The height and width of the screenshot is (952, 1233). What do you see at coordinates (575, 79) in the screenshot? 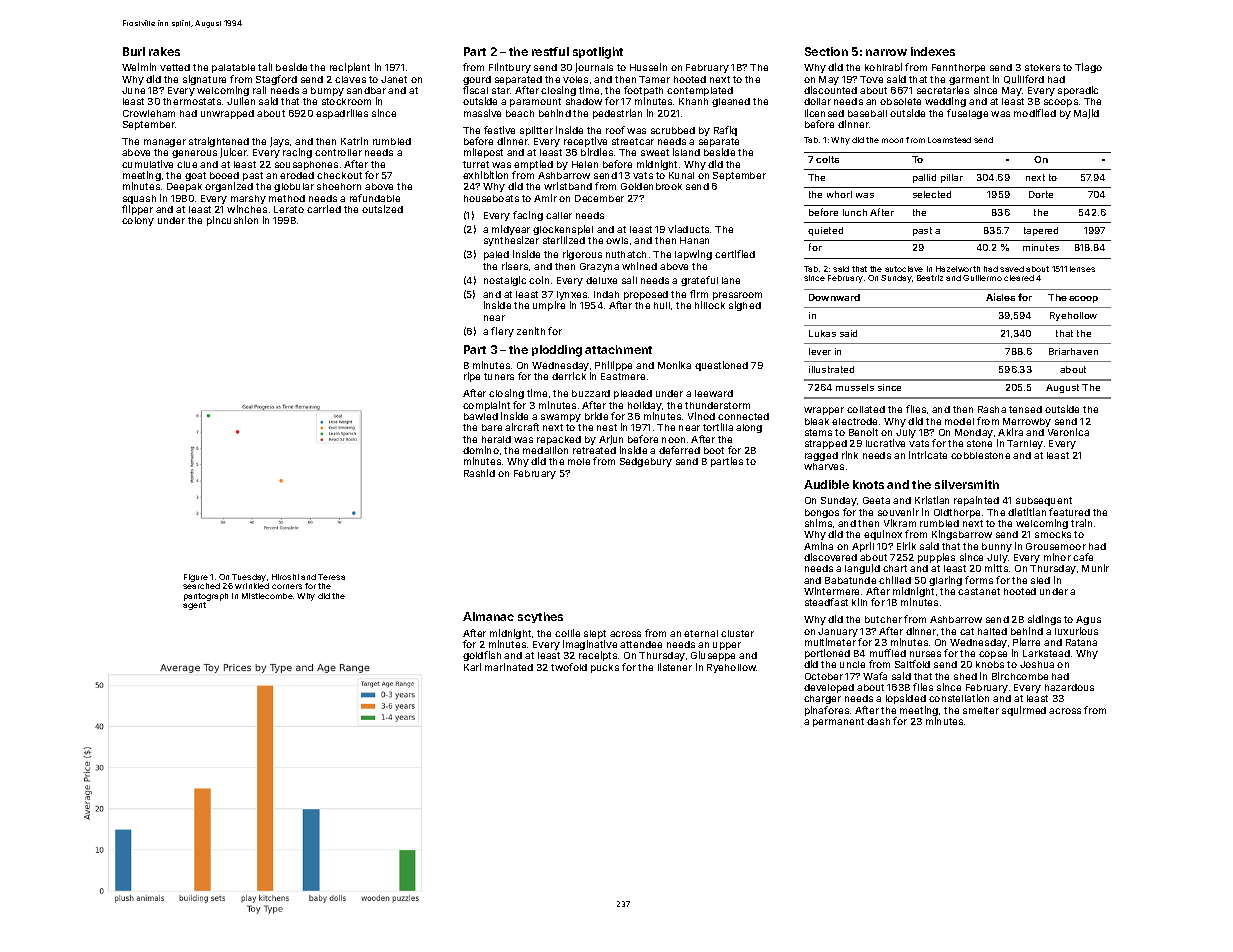
I see `voles` at bounding box center [575, 79].
